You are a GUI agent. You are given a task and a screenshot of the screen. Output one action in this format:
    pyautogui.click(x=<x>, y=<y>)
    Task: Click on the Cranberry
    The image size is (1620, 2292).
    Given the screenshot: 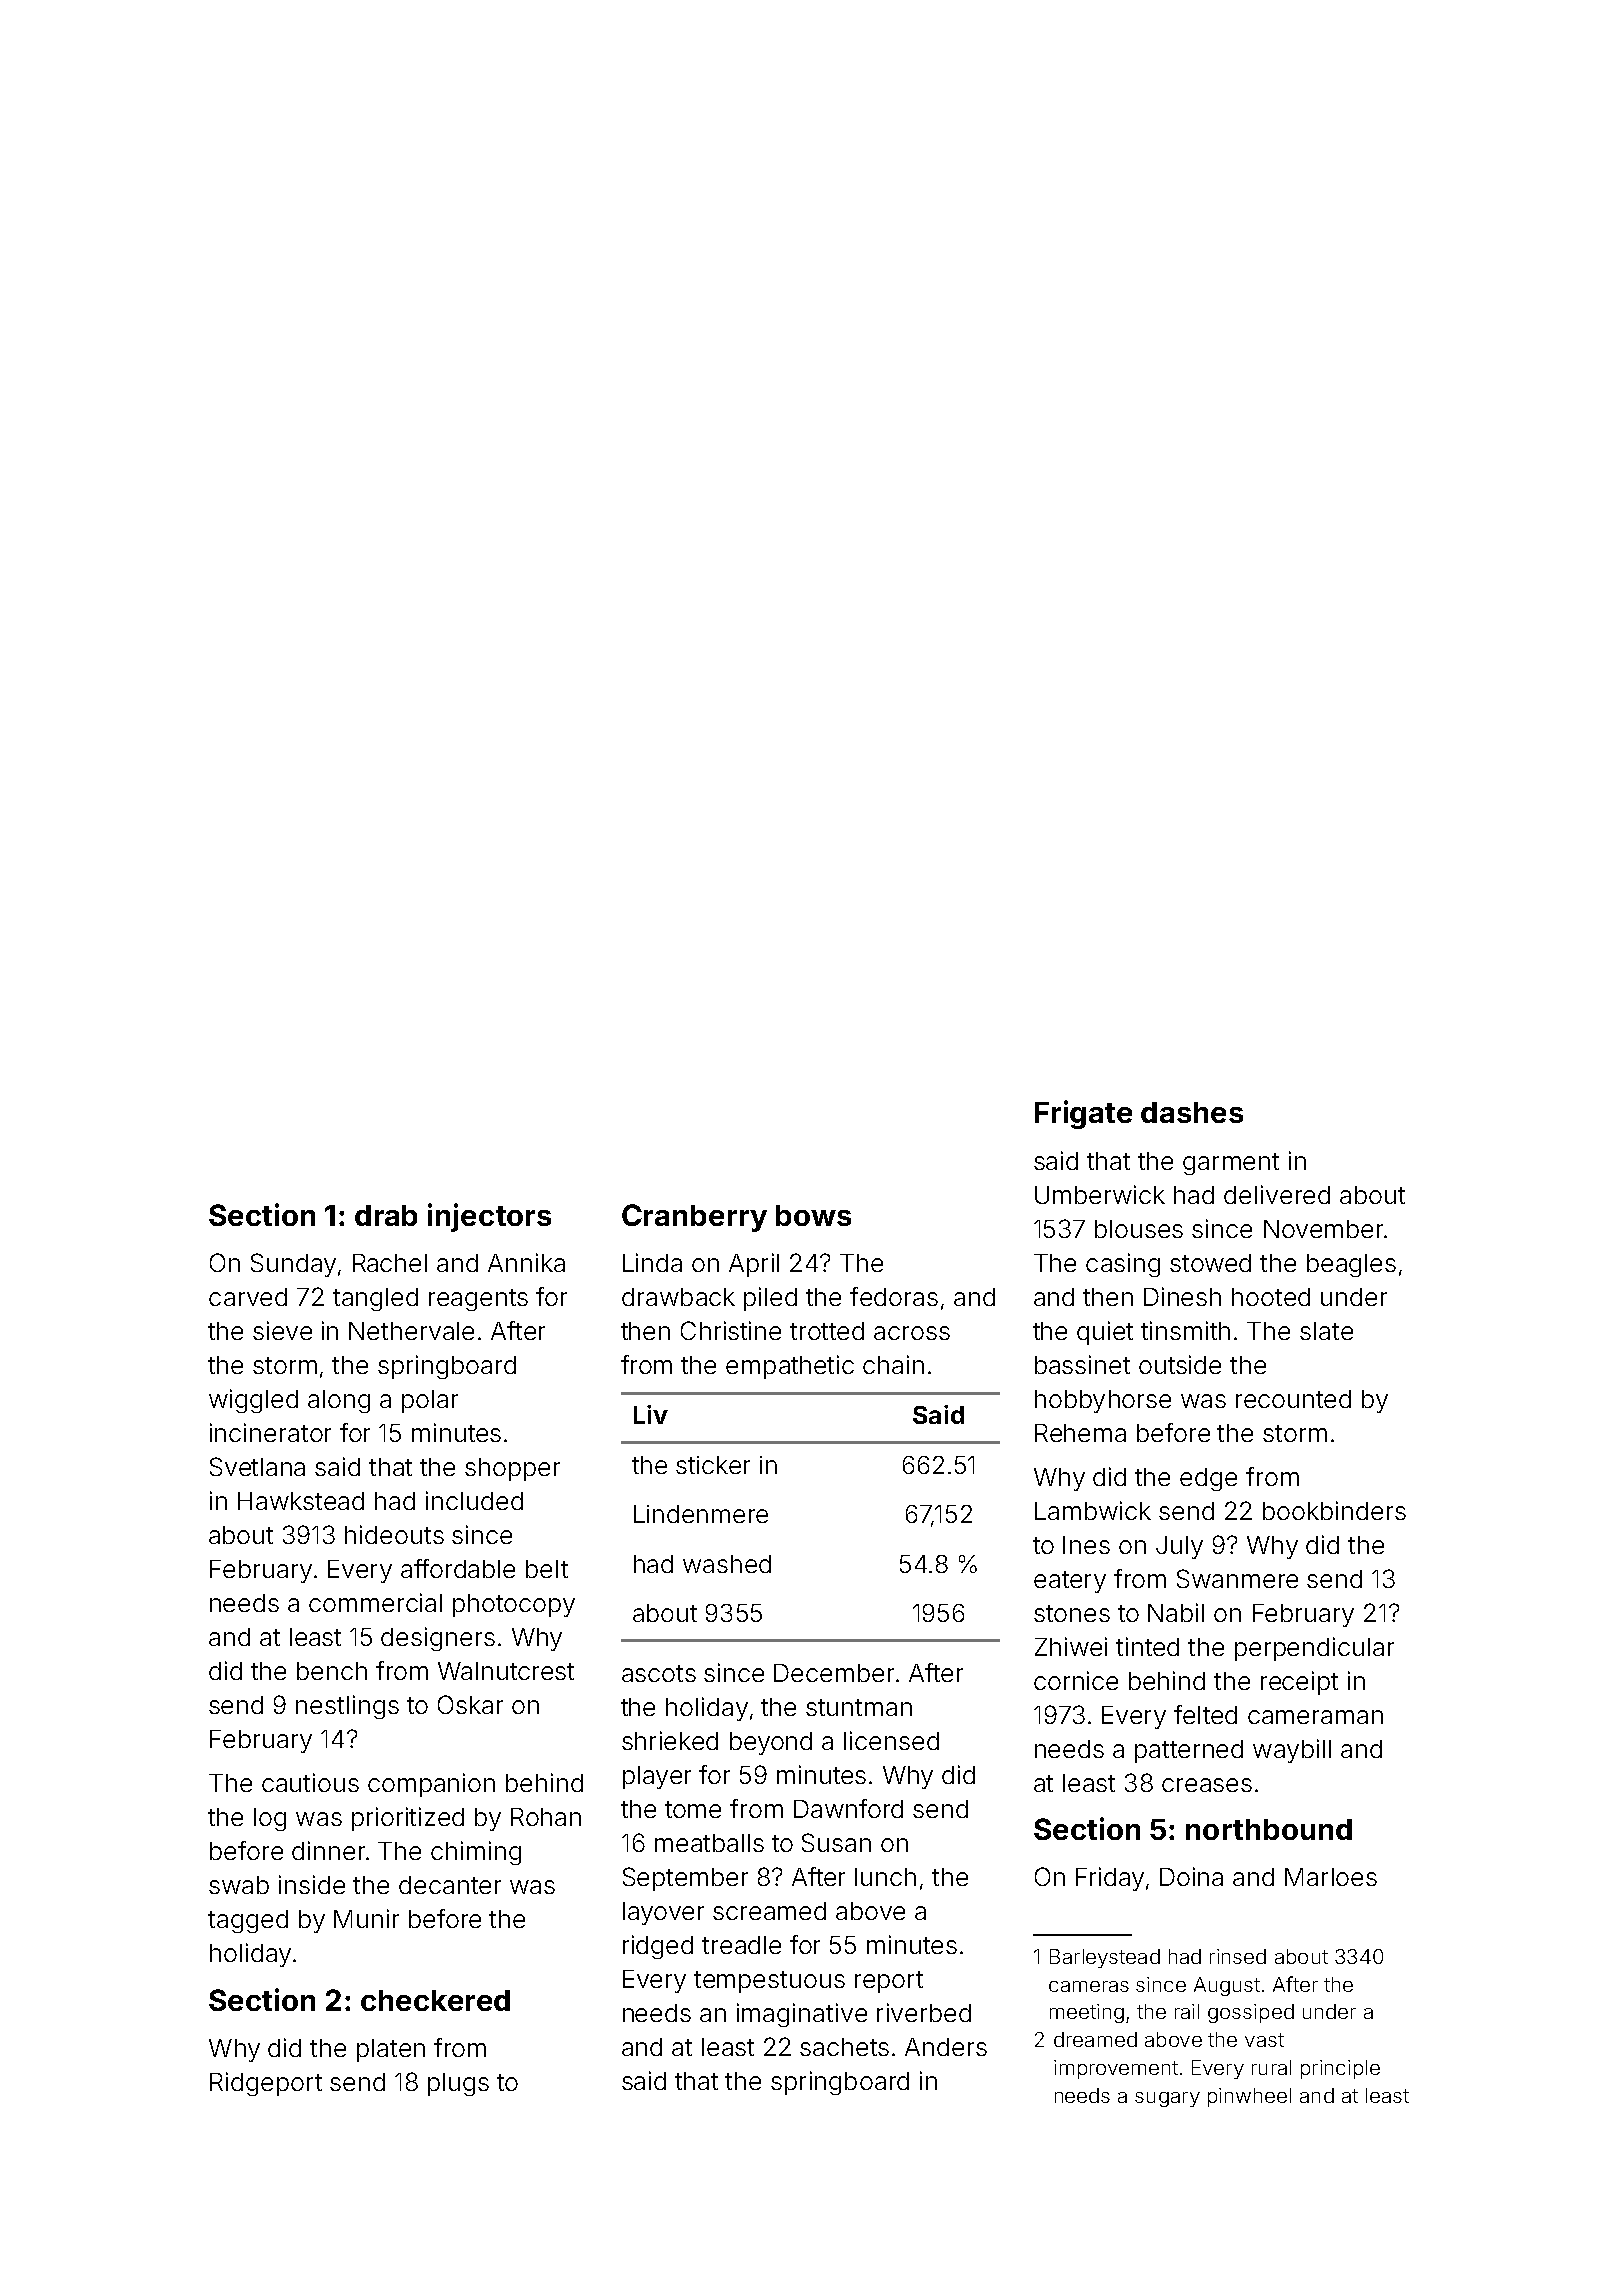 What is the action you would take?
    pyautogui.click(x=694, y=1218)
